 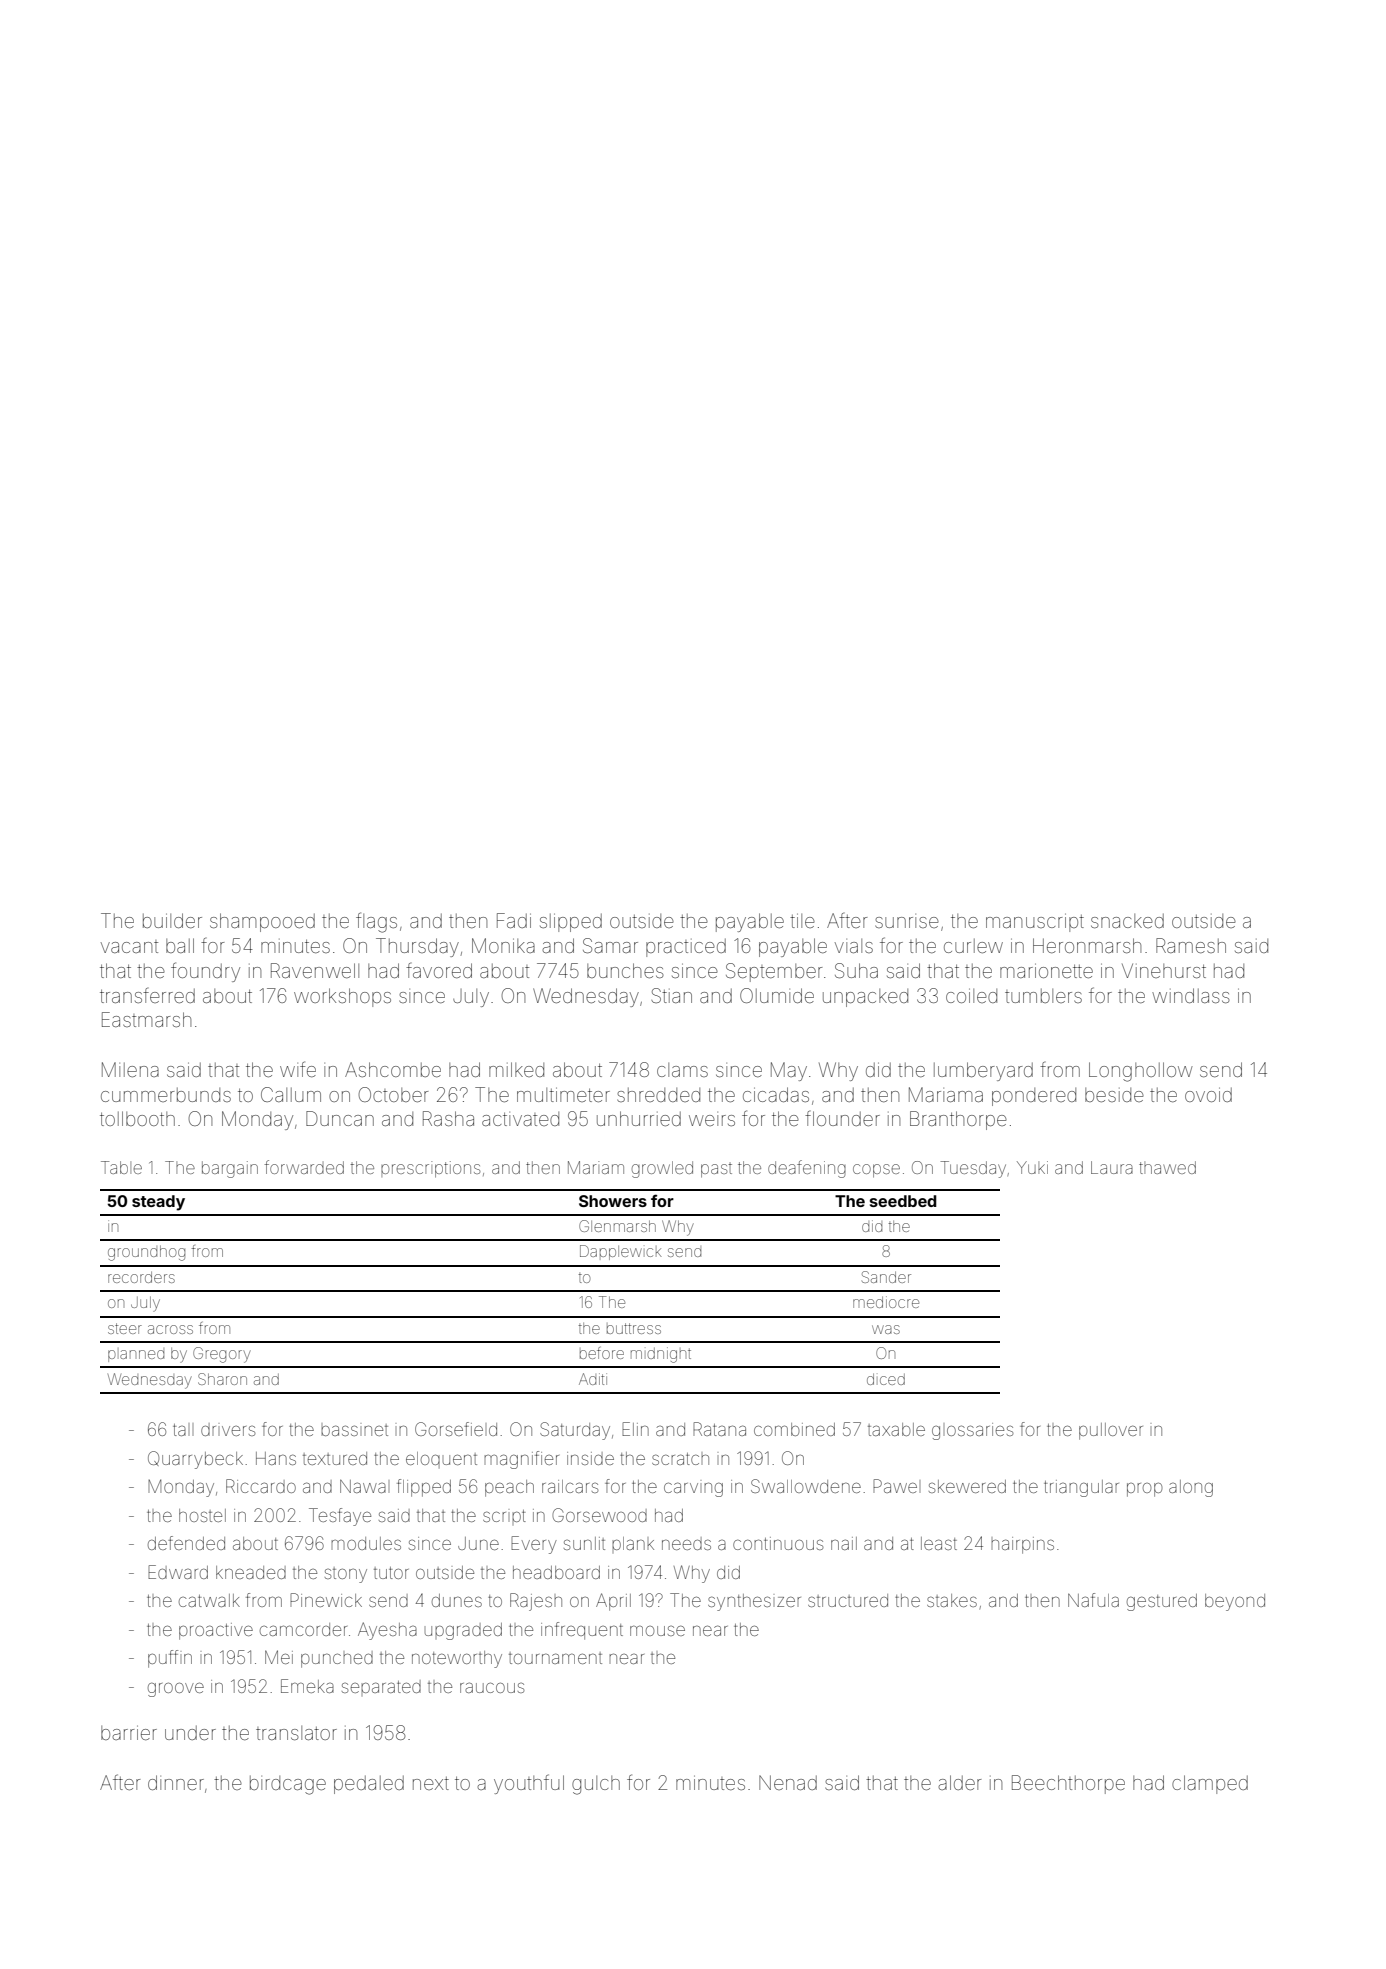 I want to click on glossaries, so click(x=972, y=1431).
